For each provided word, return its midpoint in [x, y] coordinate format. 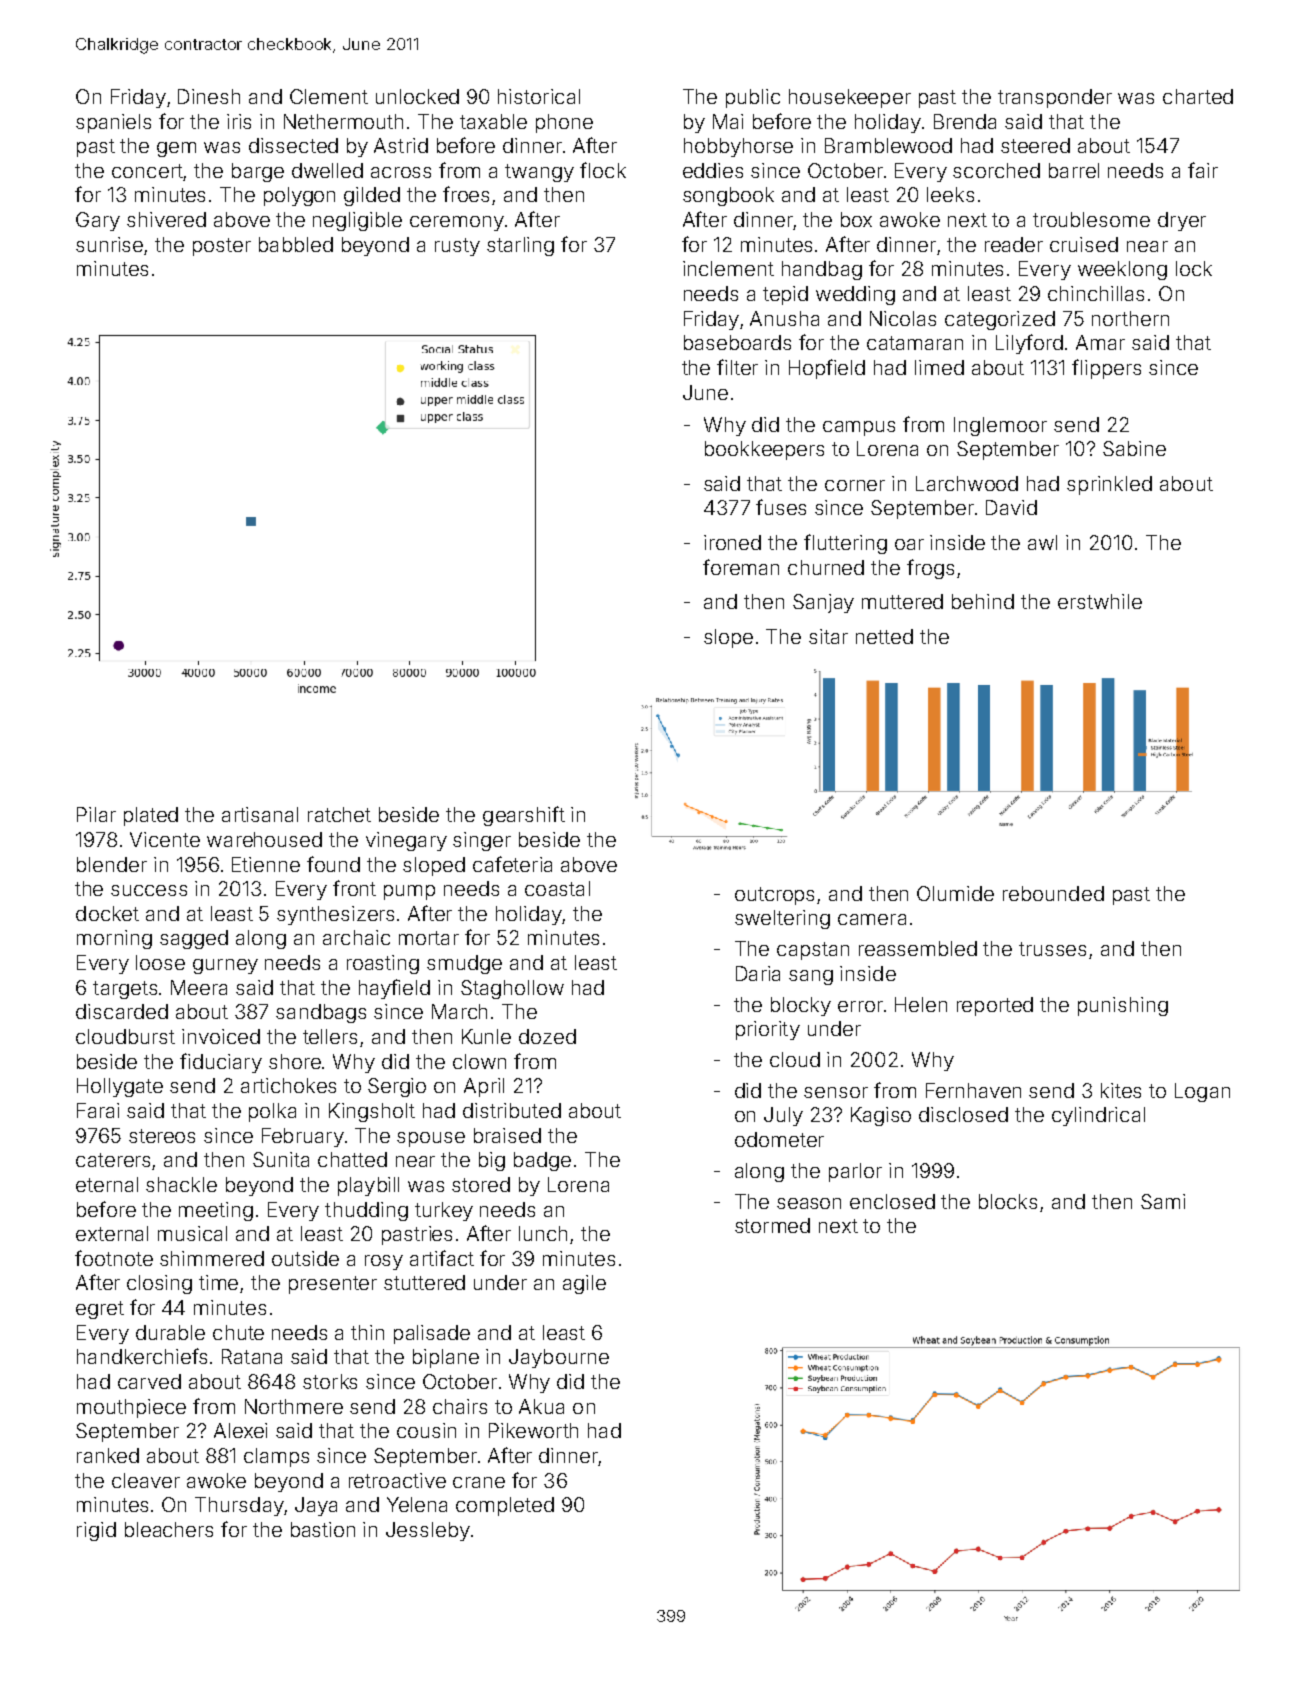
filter [737, 367]
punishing [1123, 1006]
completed [505, 1506]
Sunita [281, 1159]
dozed [547, 1036]
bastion [323, 1529]
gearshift [524, 816]
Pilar [96, 814]
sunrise [109, 244]
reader [1014, 244]
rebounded [1053, 893]
